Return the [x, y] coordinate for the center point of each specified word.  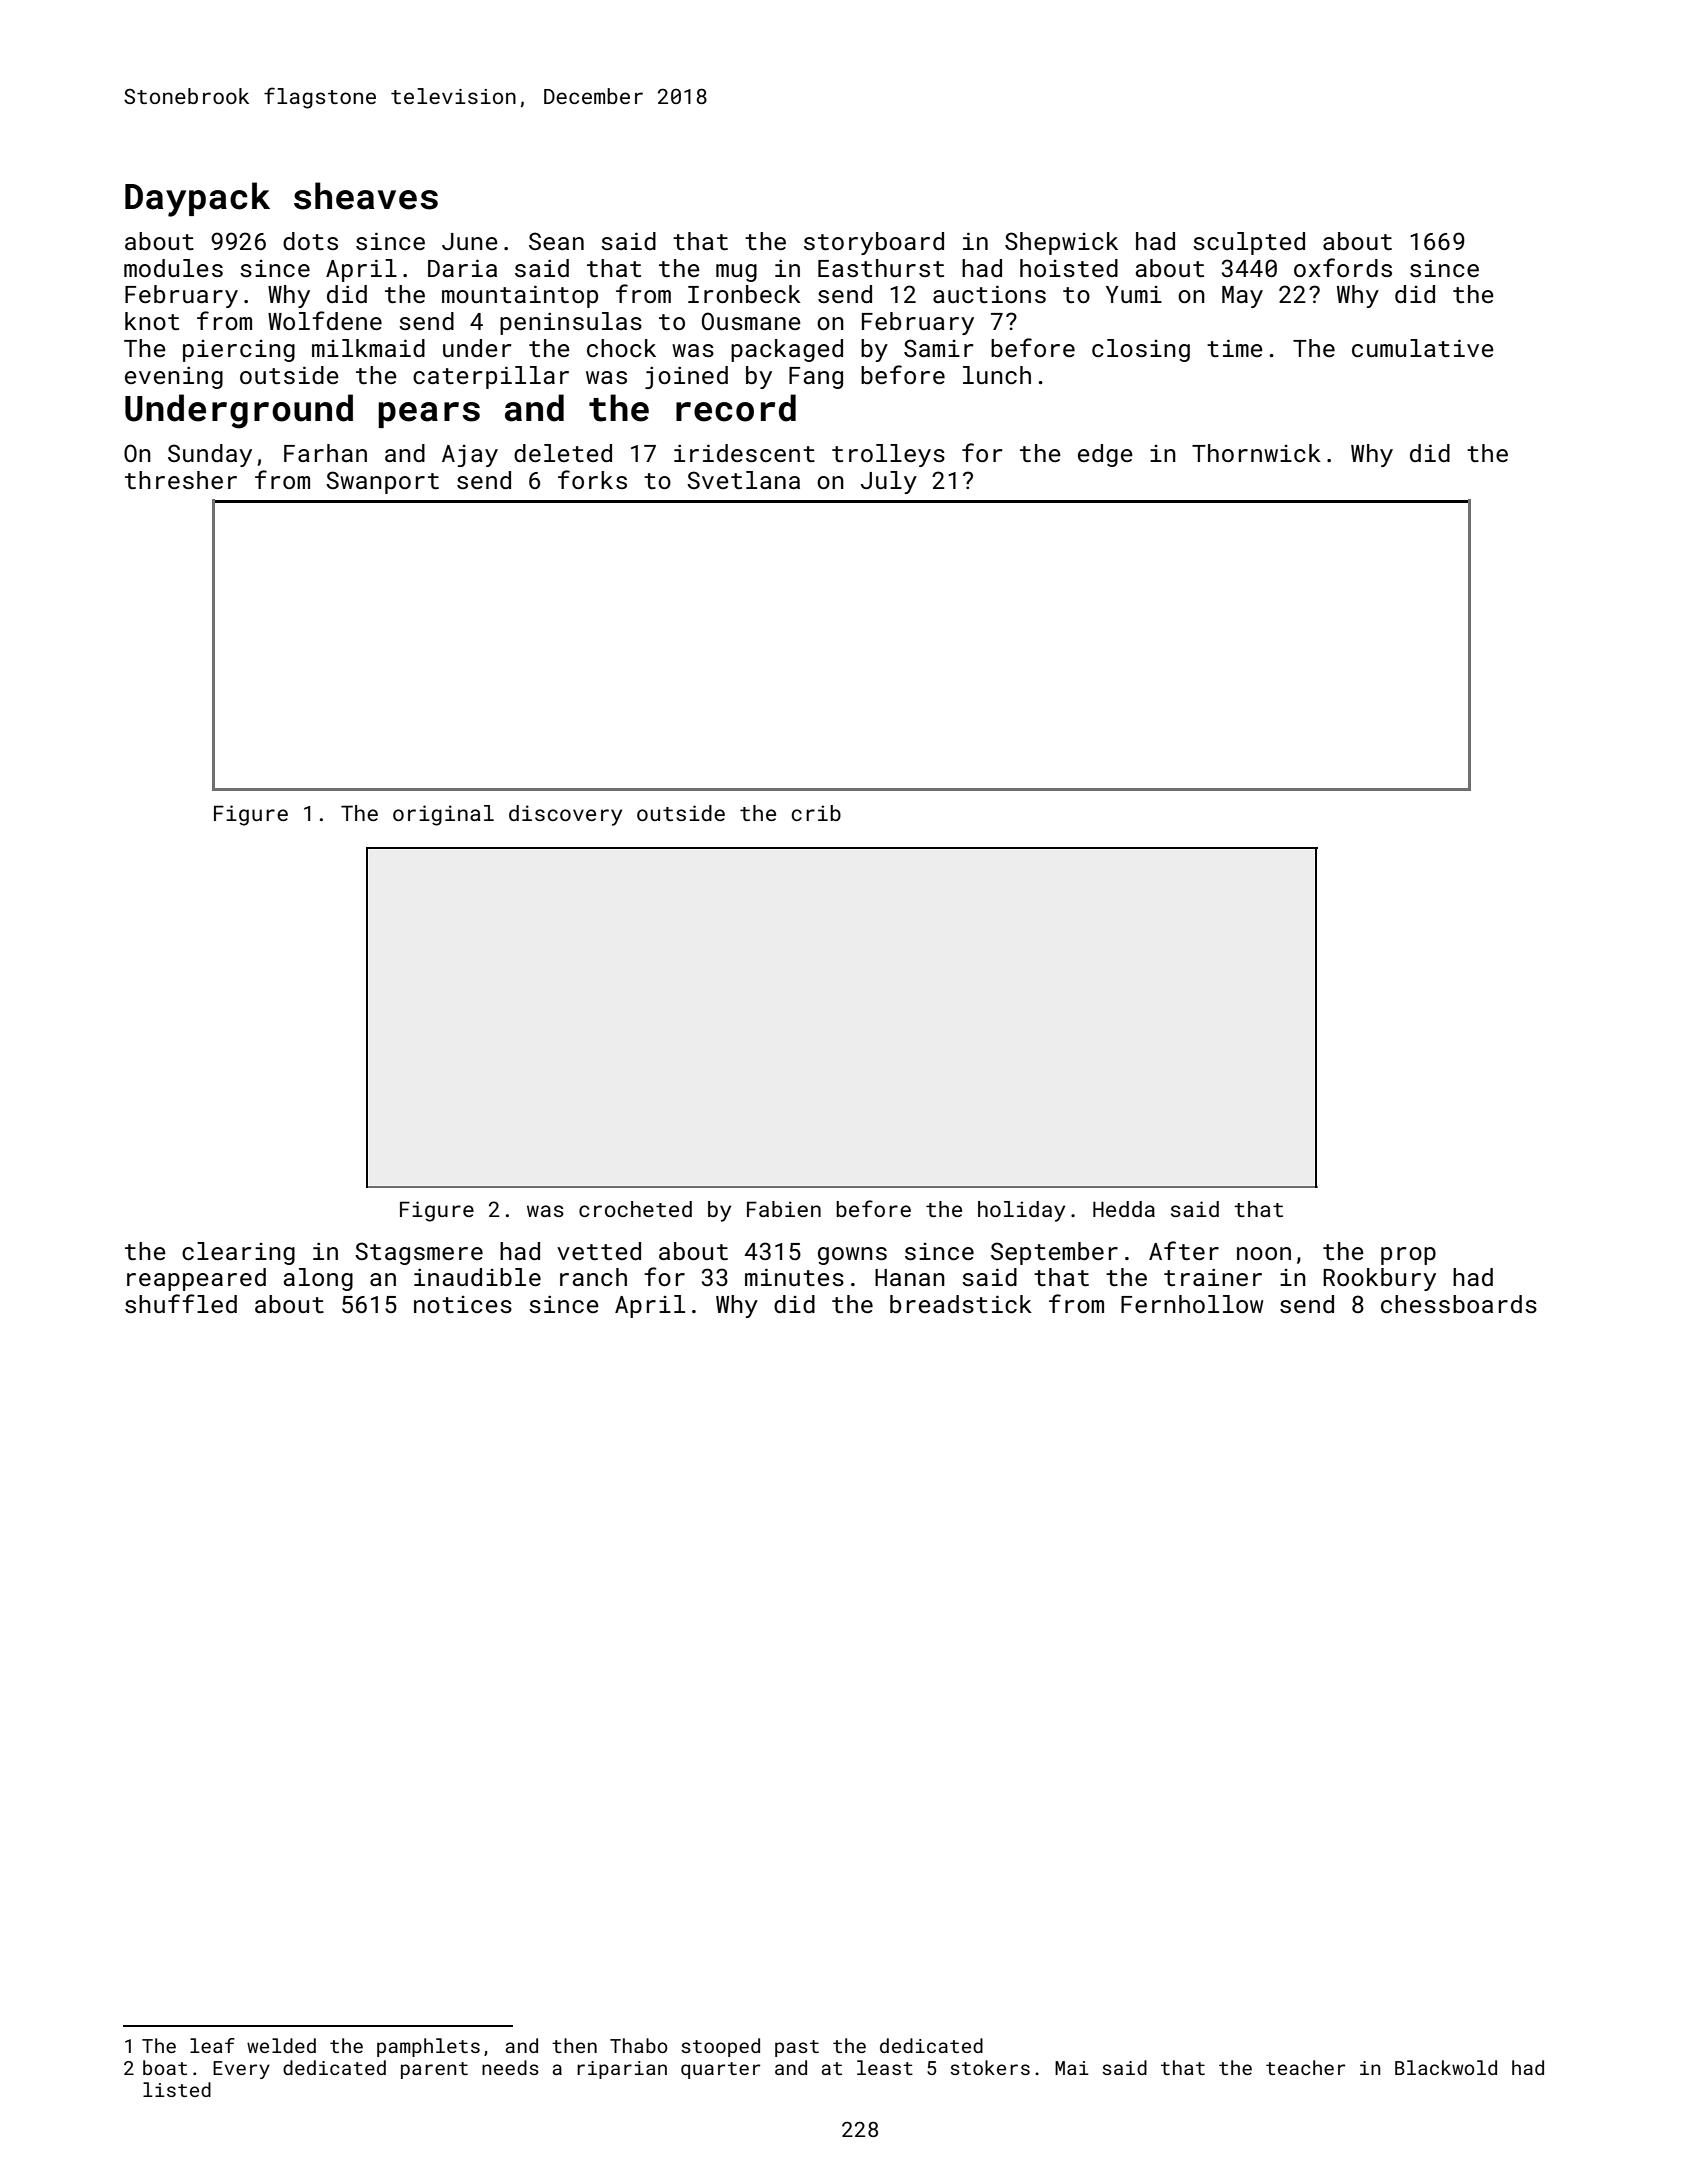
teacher [1305, 2067]
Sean [556, 241]
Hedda [1124, 1209]
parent [434, 2070]
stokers [990, 2067]
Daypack [197, 199]
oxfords [1343, 267]
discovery [565, 815]
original [443, 815]
